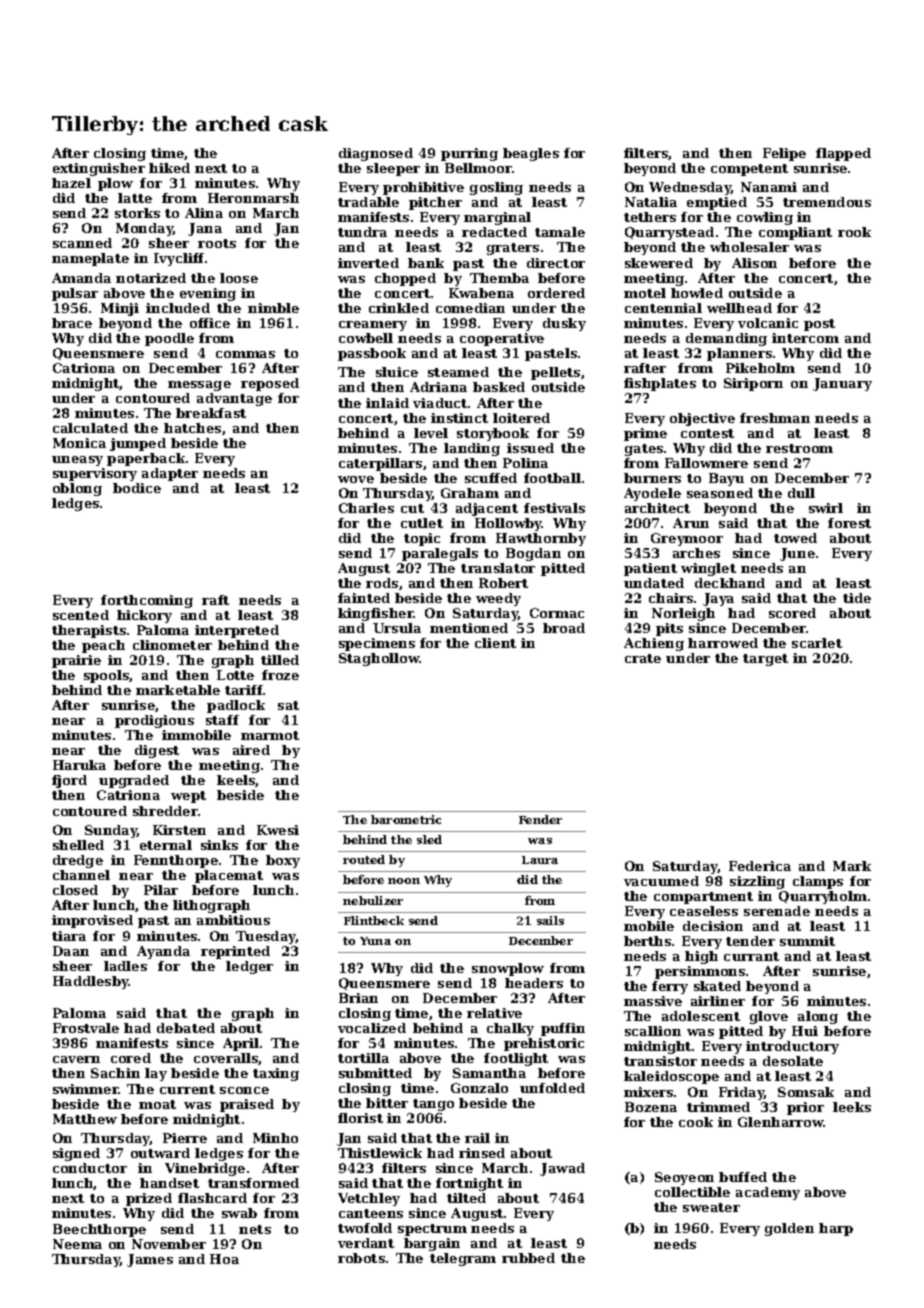  Describe the element at coordinates (99, 169) in the image. I see `extinguisher` at that location.
